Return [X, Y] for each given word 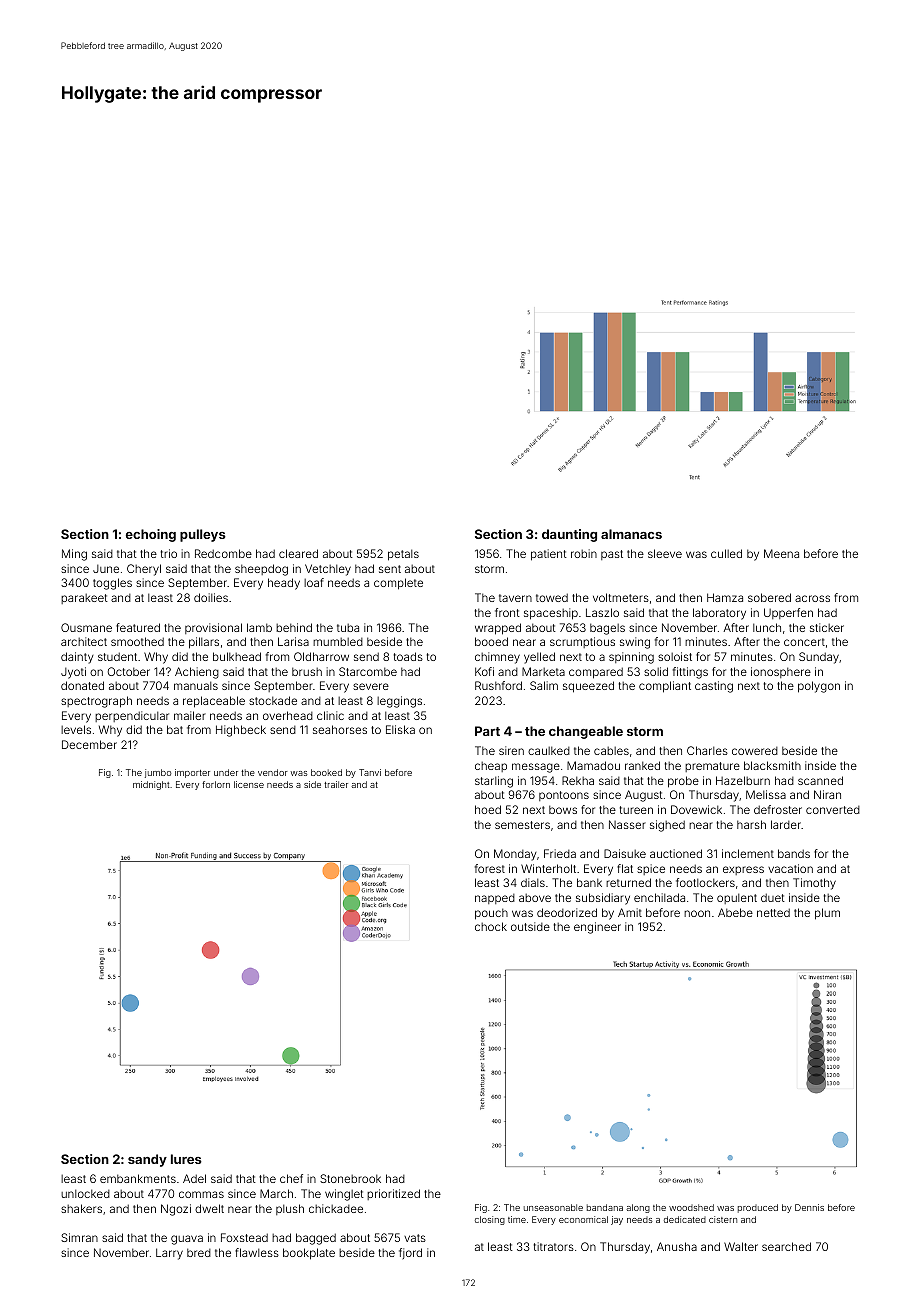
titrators [554, 1246]
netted [773, 912]
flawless [257, 1252]
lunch [767, 627]
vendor [273, 772]
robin [584, 553]
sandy [147, 1160]
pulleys [203, 535]
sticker [827, 627]
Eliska [400, 729]
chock [491, 926]
